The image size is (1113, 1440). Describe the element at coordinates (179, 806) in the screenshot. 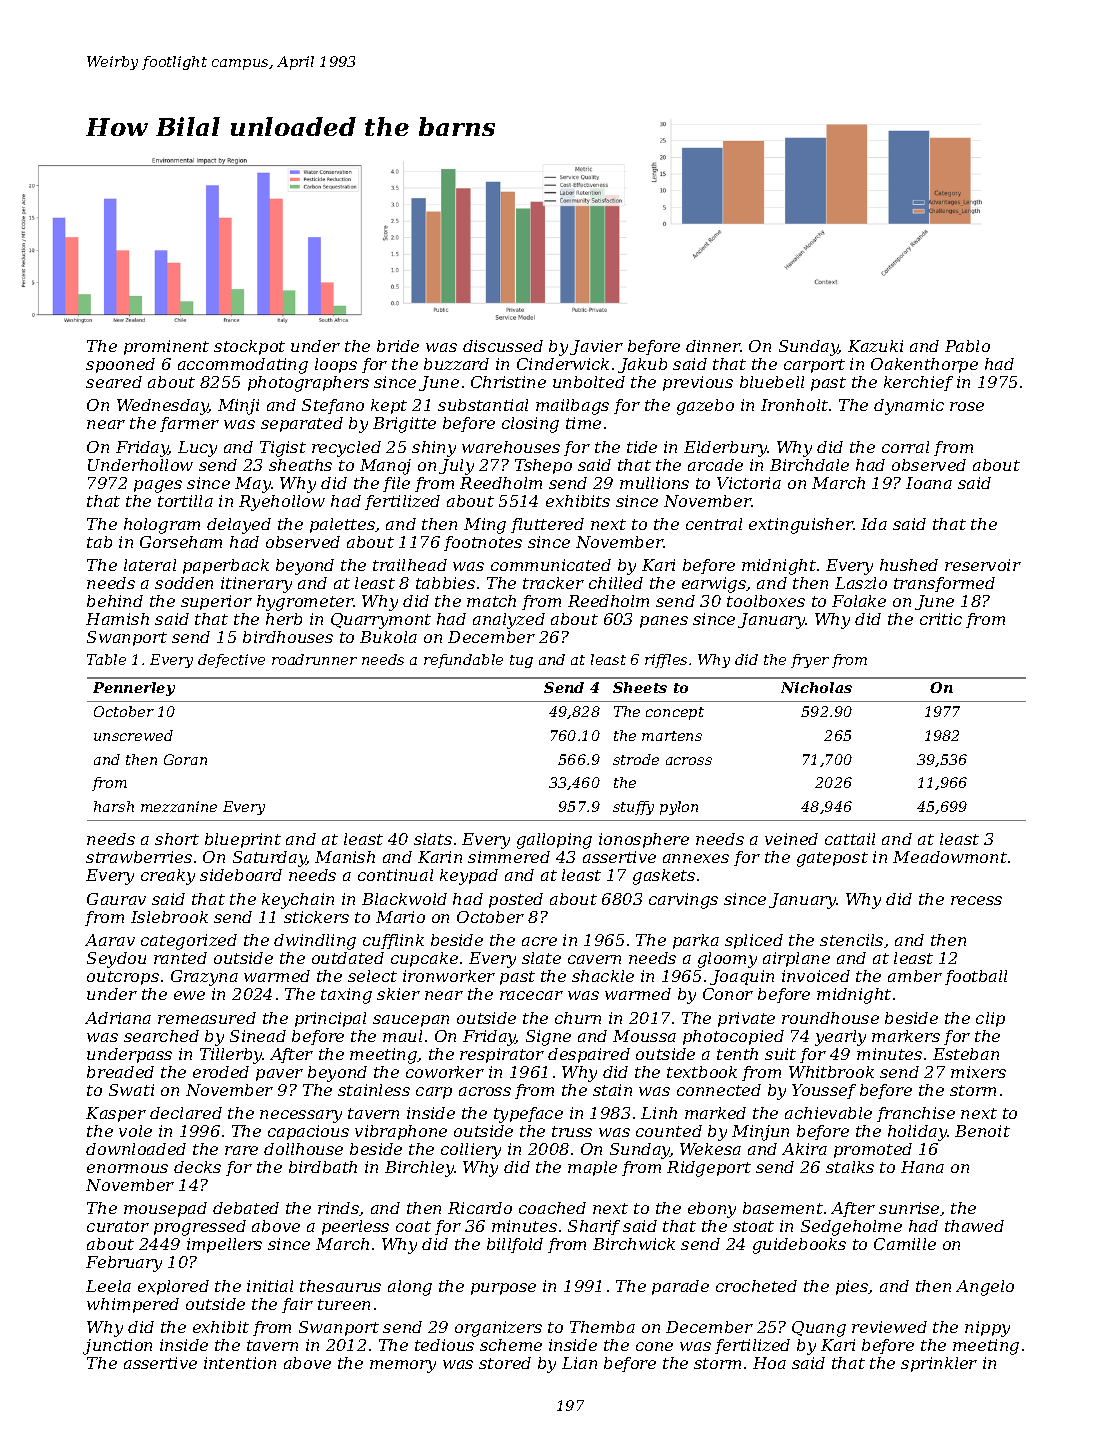

I see `mezzanine` at that location.
